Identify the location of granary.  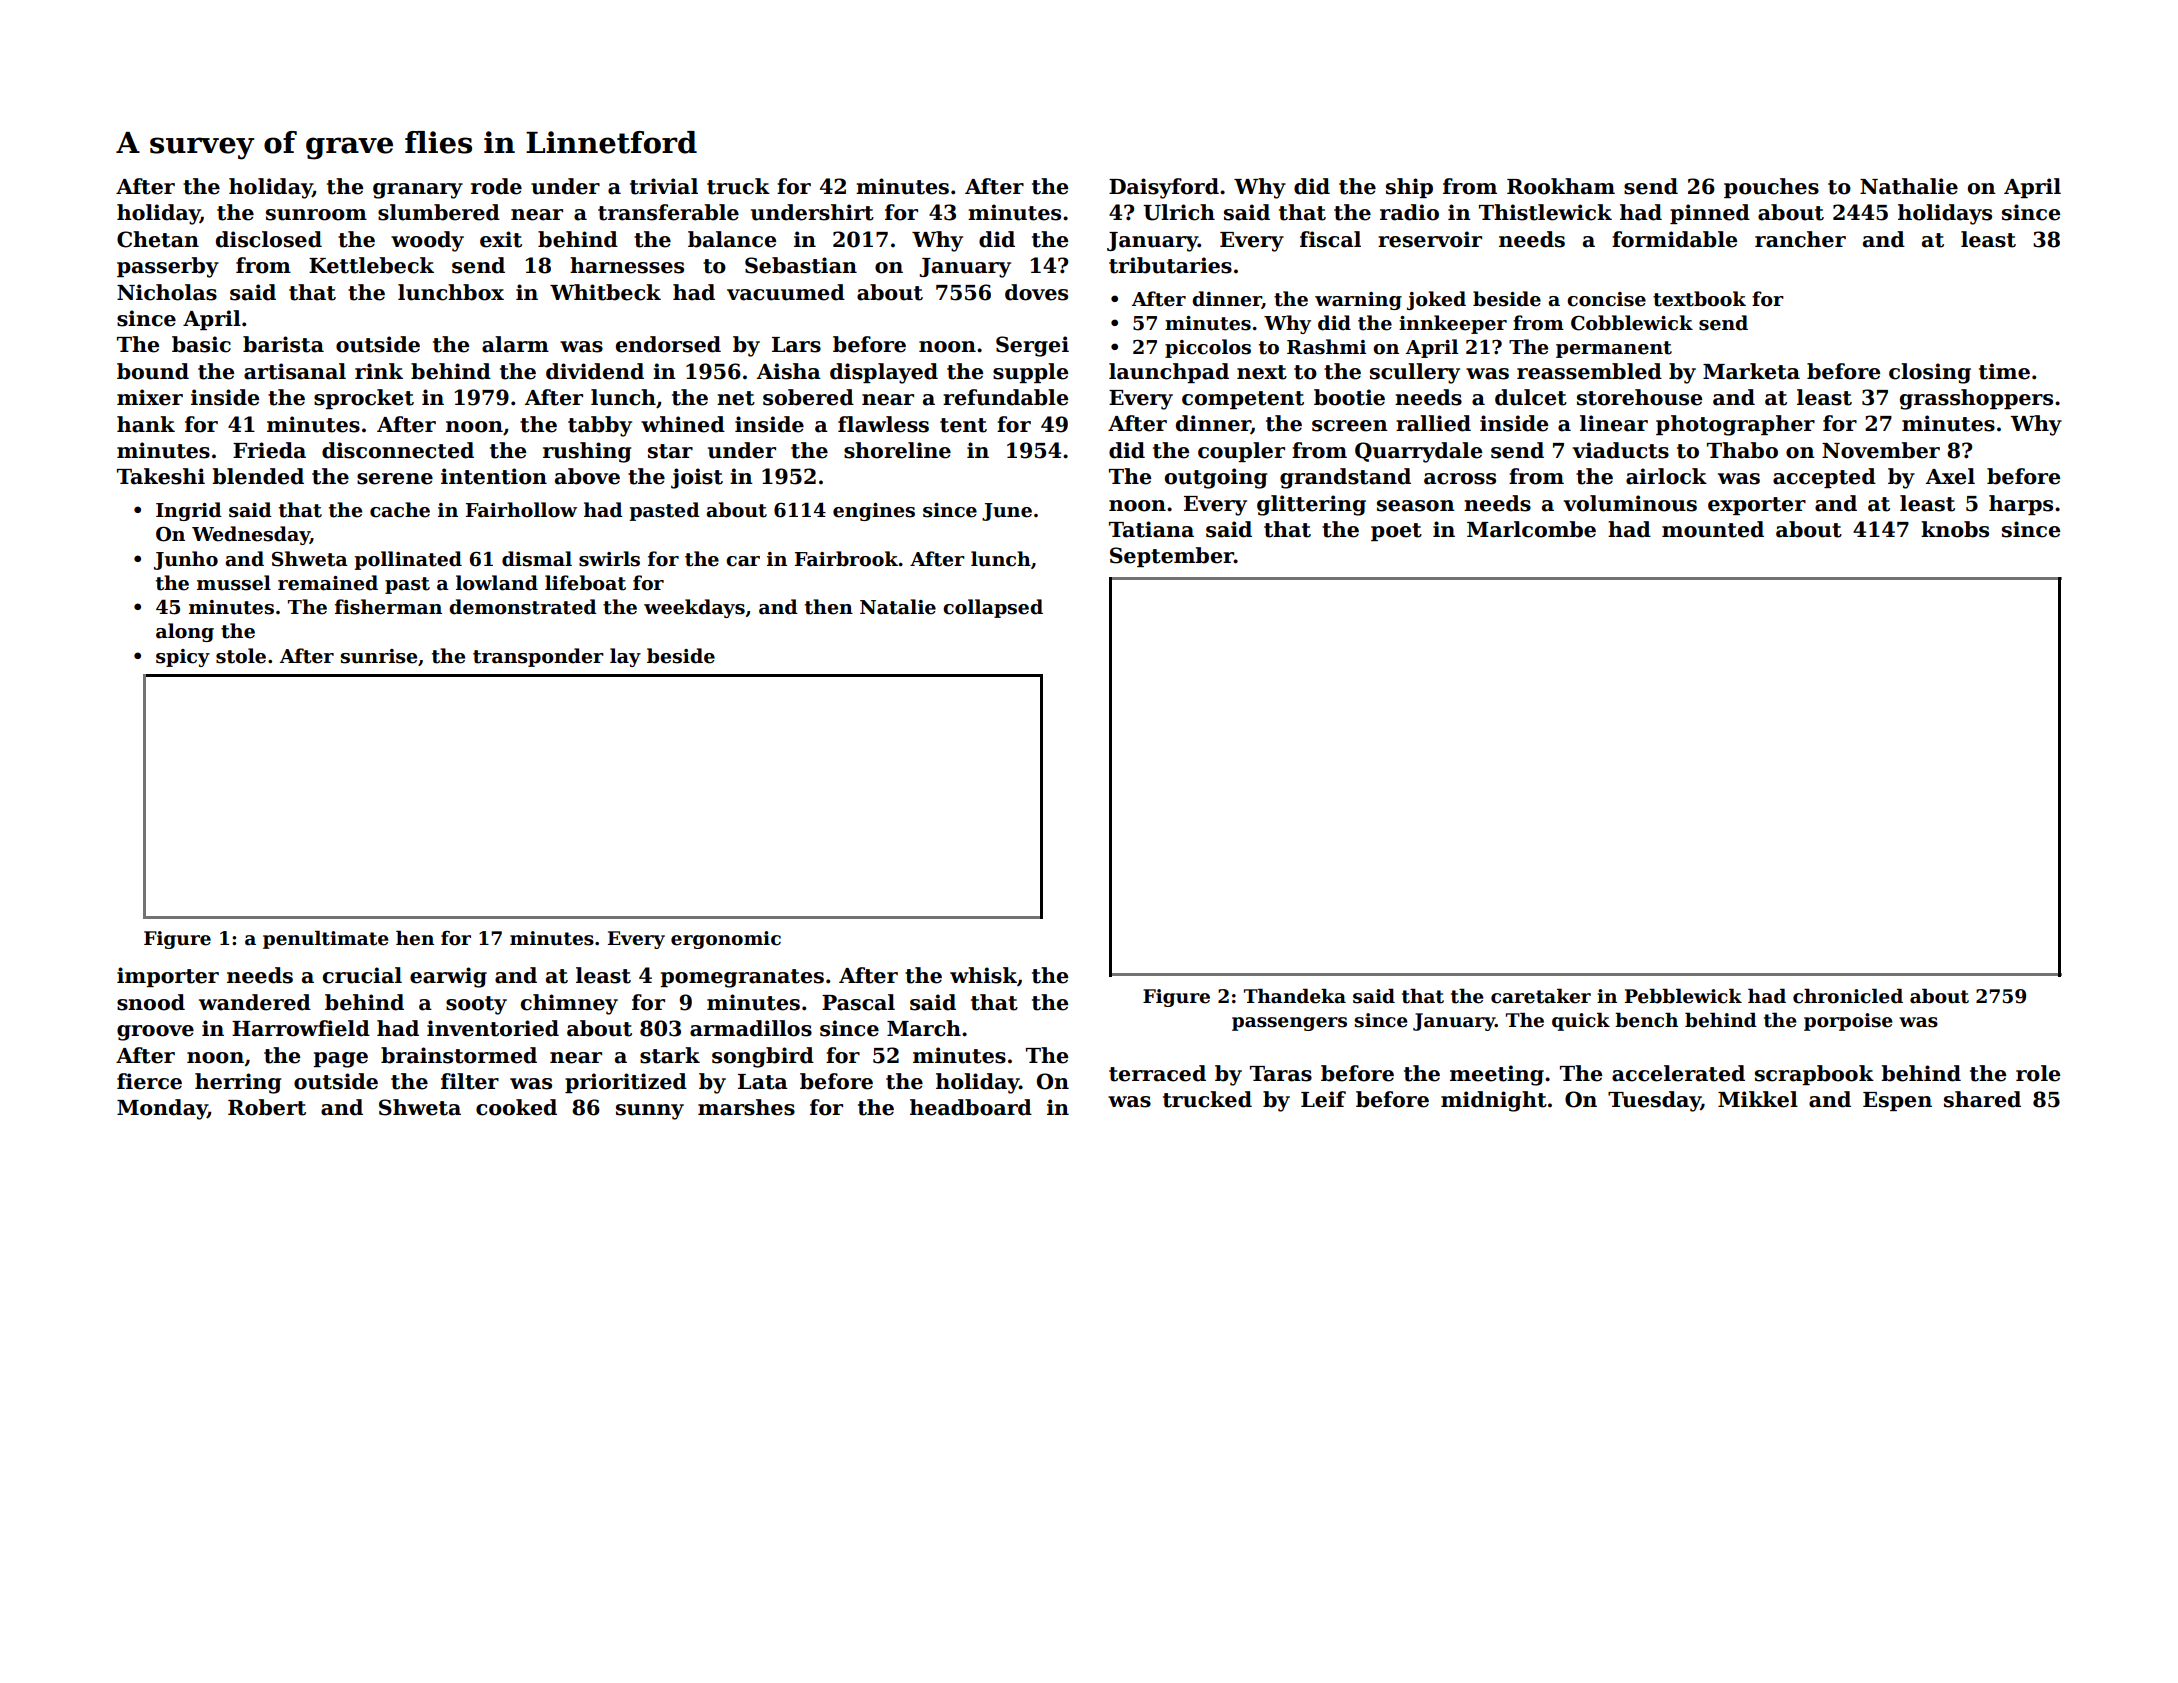
(418, 191).
